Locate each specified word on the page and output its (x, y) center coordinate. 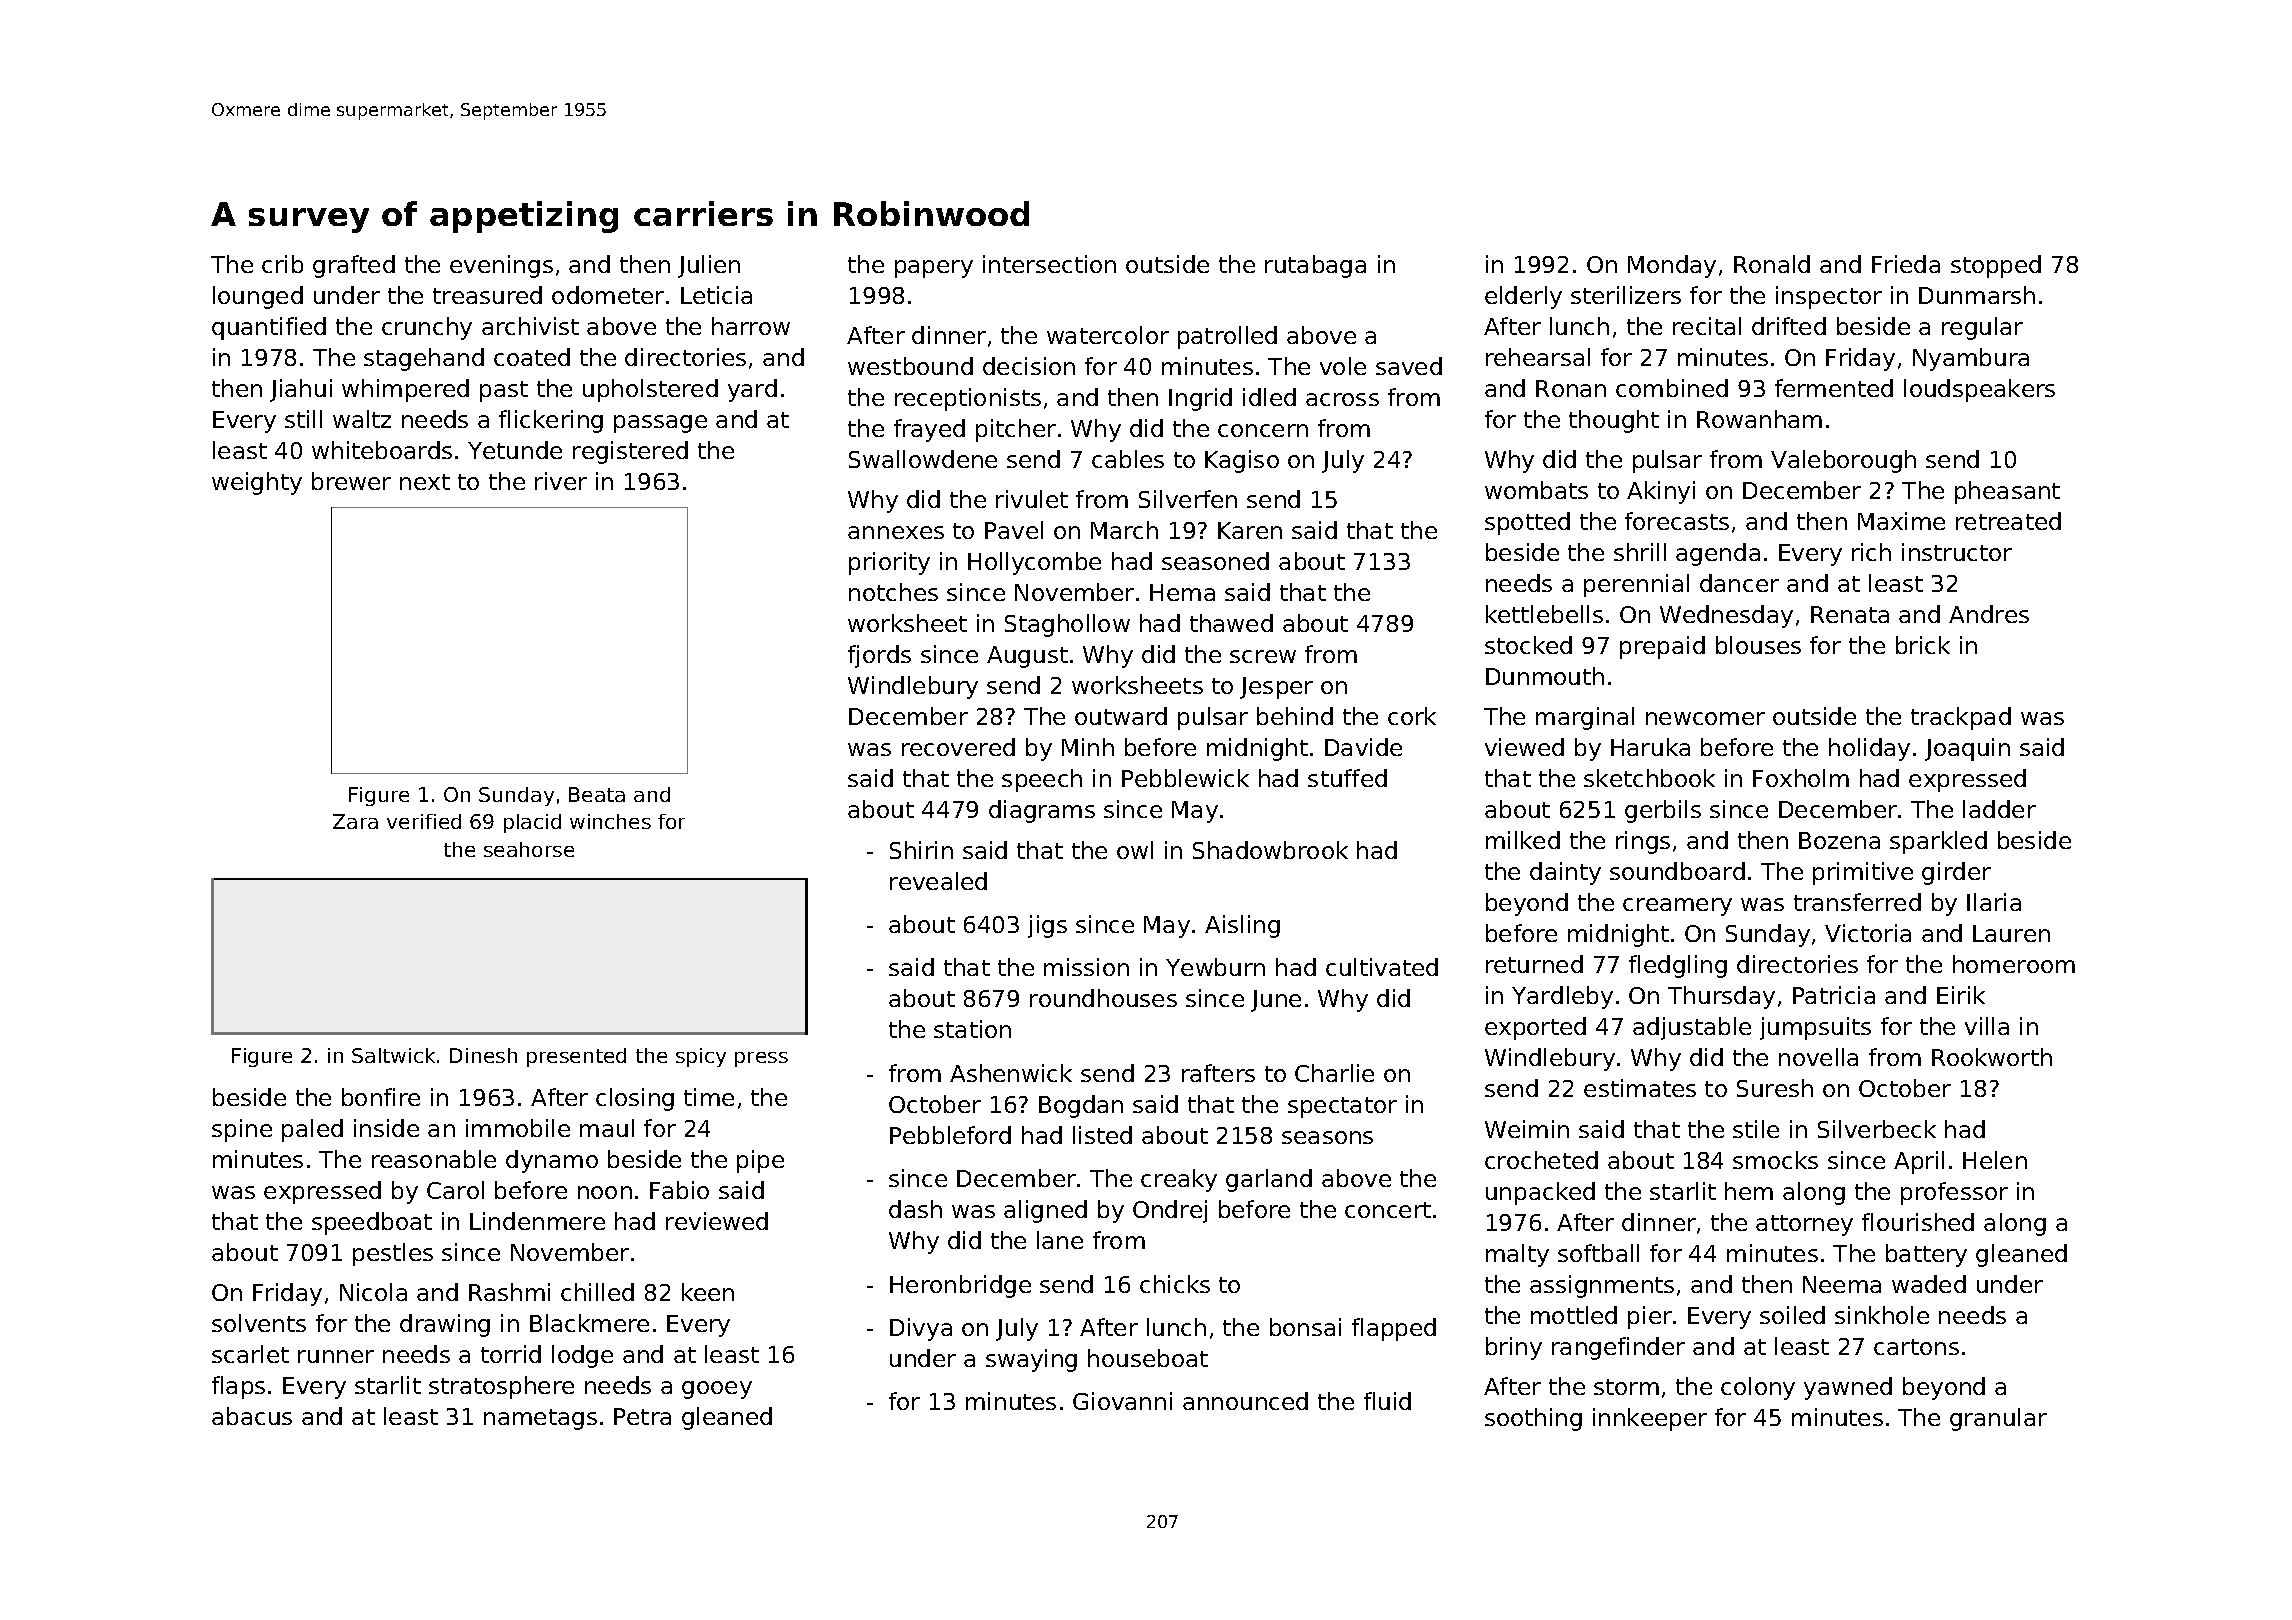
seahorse (529, 849)
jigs (1047, 926)
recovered (958, 747)
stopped (1996, 266)
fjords (879, 656)
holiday (1869, 749)
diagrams (1042, 811)
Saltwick (393, 1055)
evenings (501, 266)
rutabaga (1315, 266)
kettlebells (1544, 614)
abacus (252, 1416)
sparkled (1938, 842)
